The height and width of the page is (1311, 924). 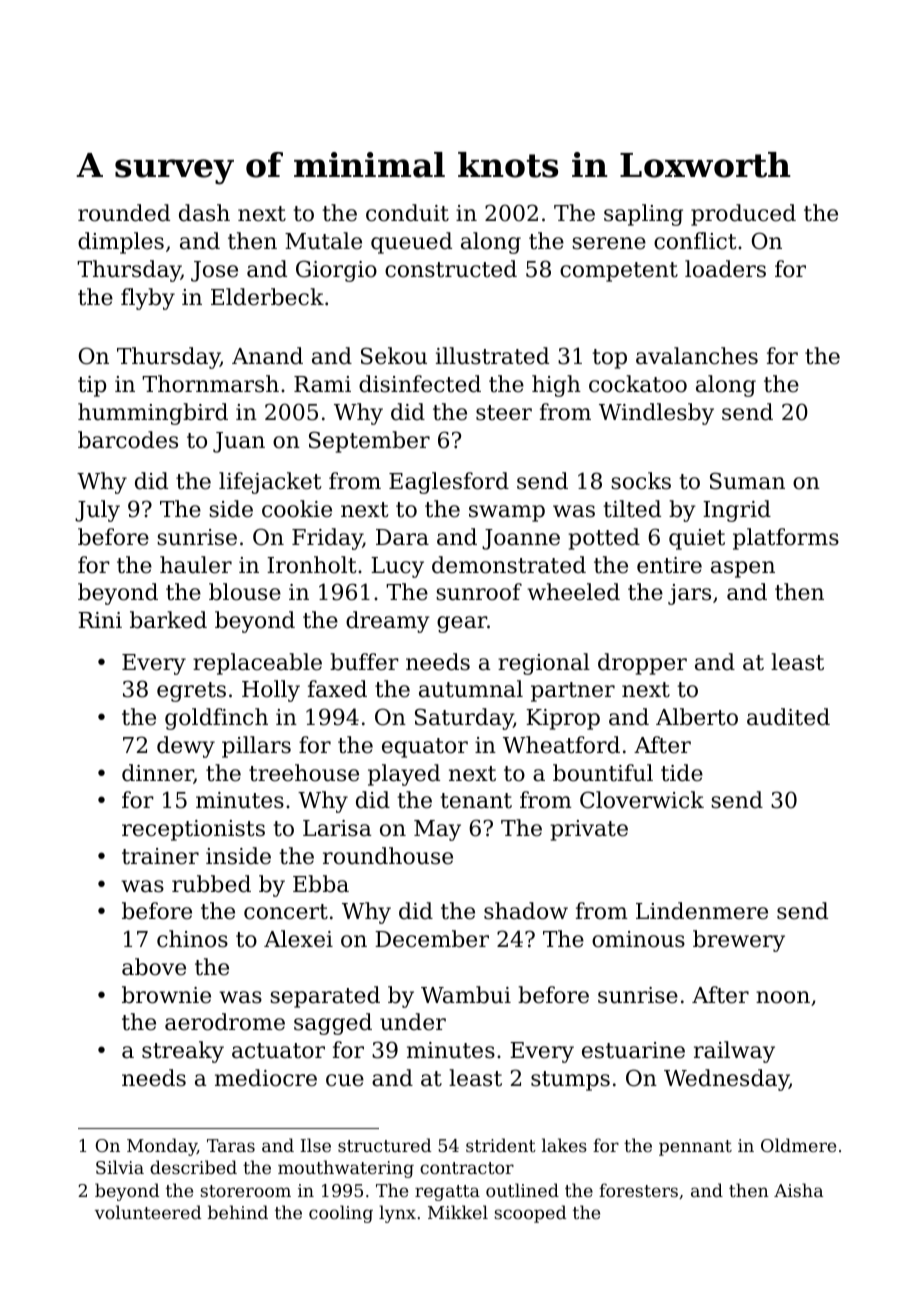 What do you see at coordinates (124, 213) in the page?
I see `rounded` at bounding box center [124, 213].
